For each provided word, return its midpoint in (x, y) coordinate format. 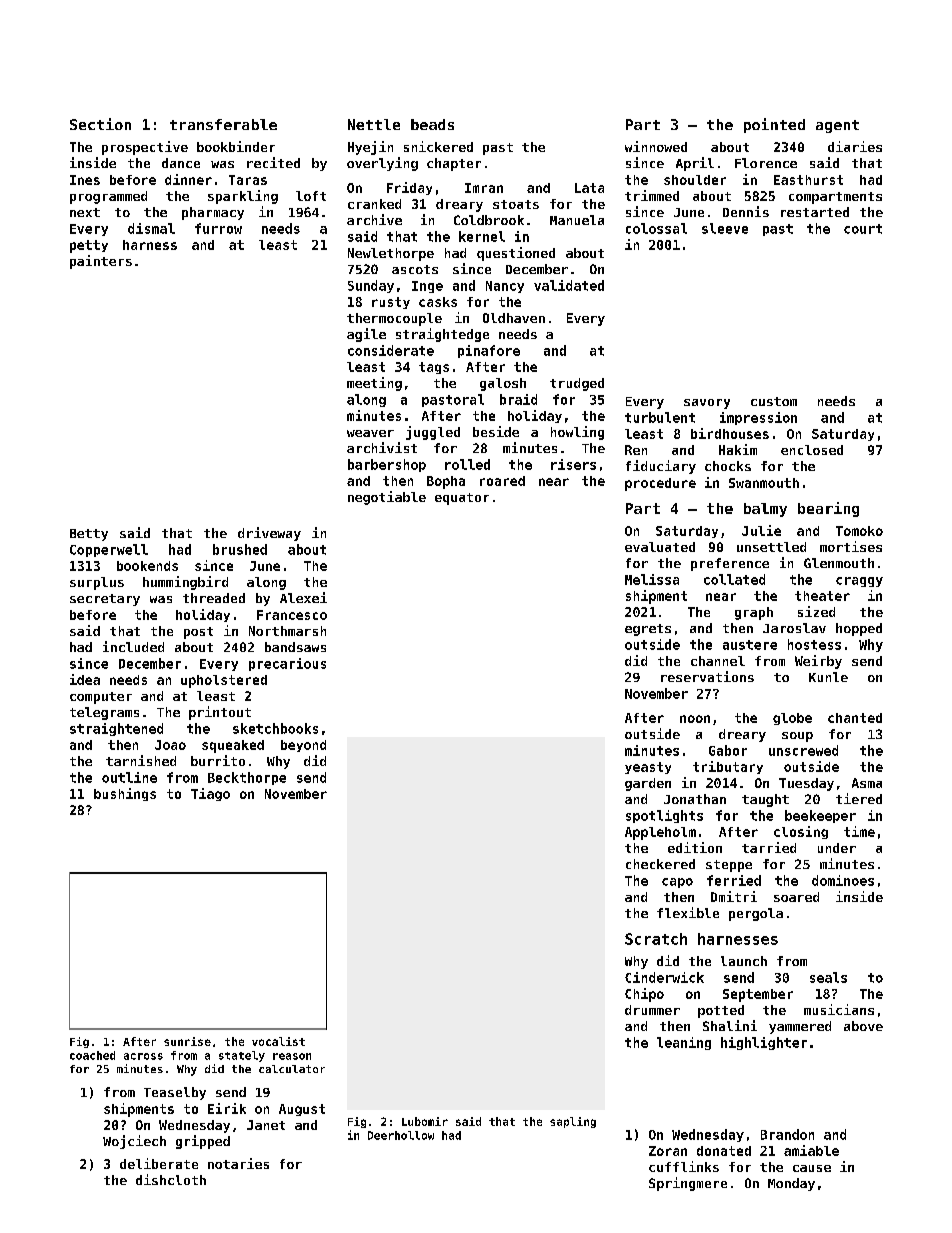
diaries (855, 146)
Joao (170, 745)
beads (432, 124)
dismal (151, 228)
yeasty (648, 768)
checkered (660, 864)
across (143, 1056)
